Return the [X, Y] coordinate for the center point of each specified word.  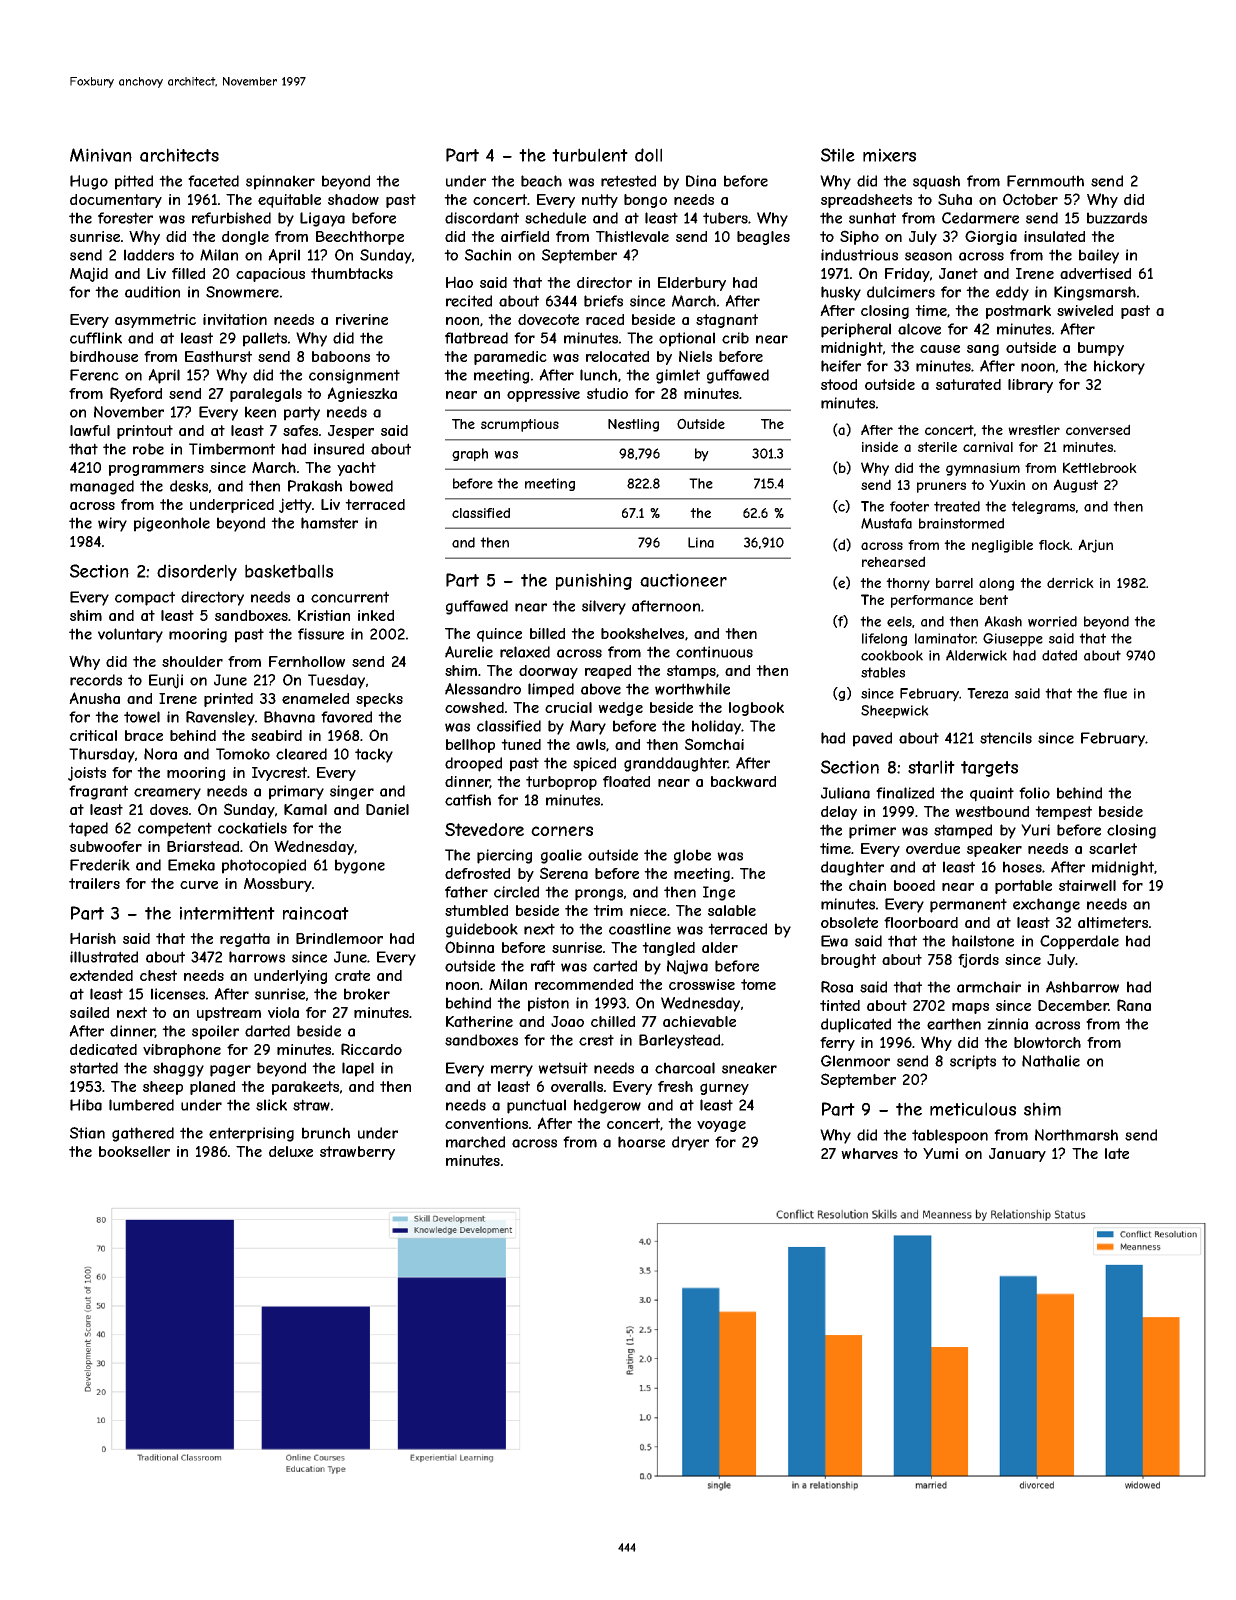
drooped [473, 764]
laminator [945, 638]
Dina [701, 181]
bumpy [1101, 349]
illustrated [104, 957]
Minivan [101, 155]
